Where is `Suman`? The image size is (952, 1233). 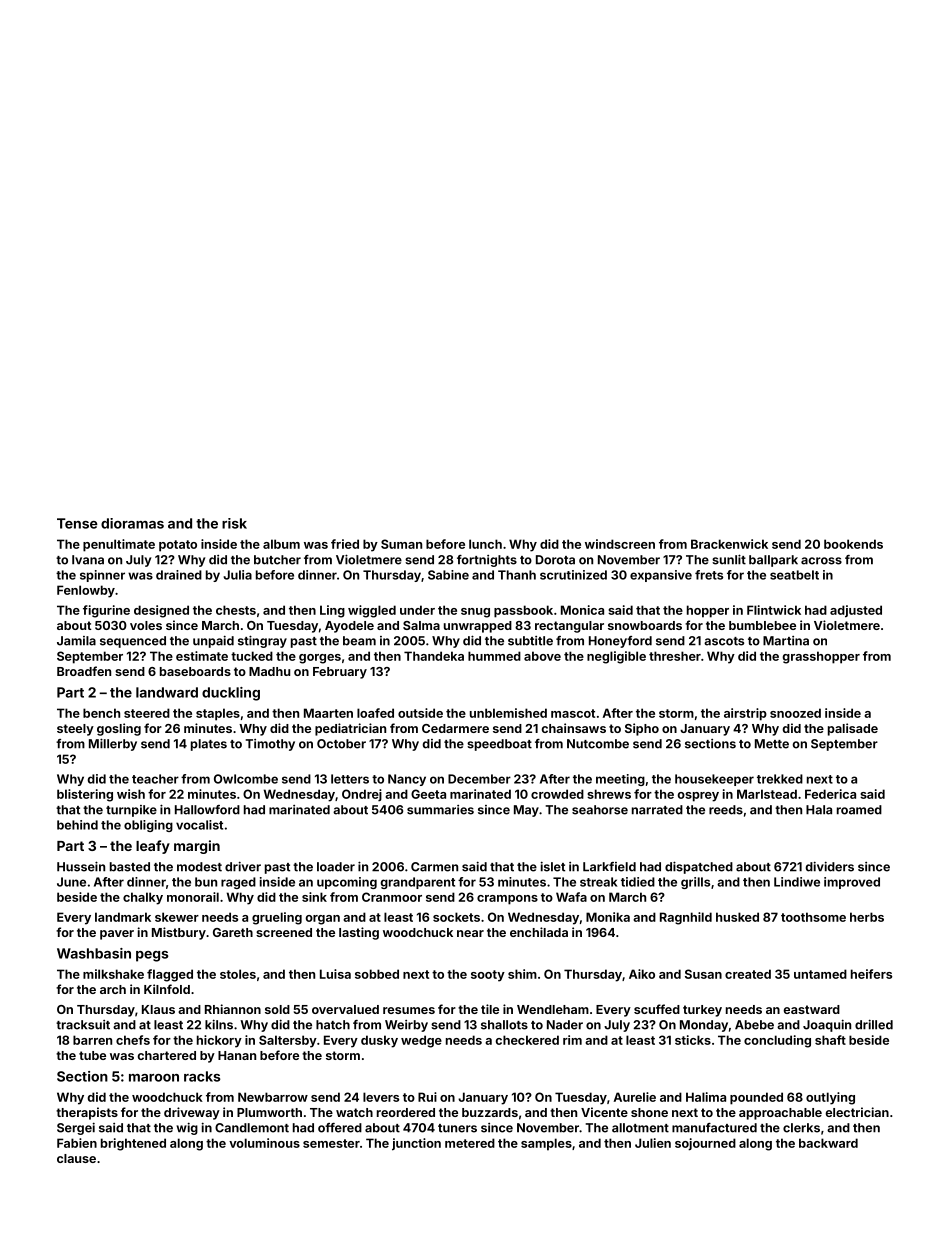 Suman is located at coordinates (401, 544).
